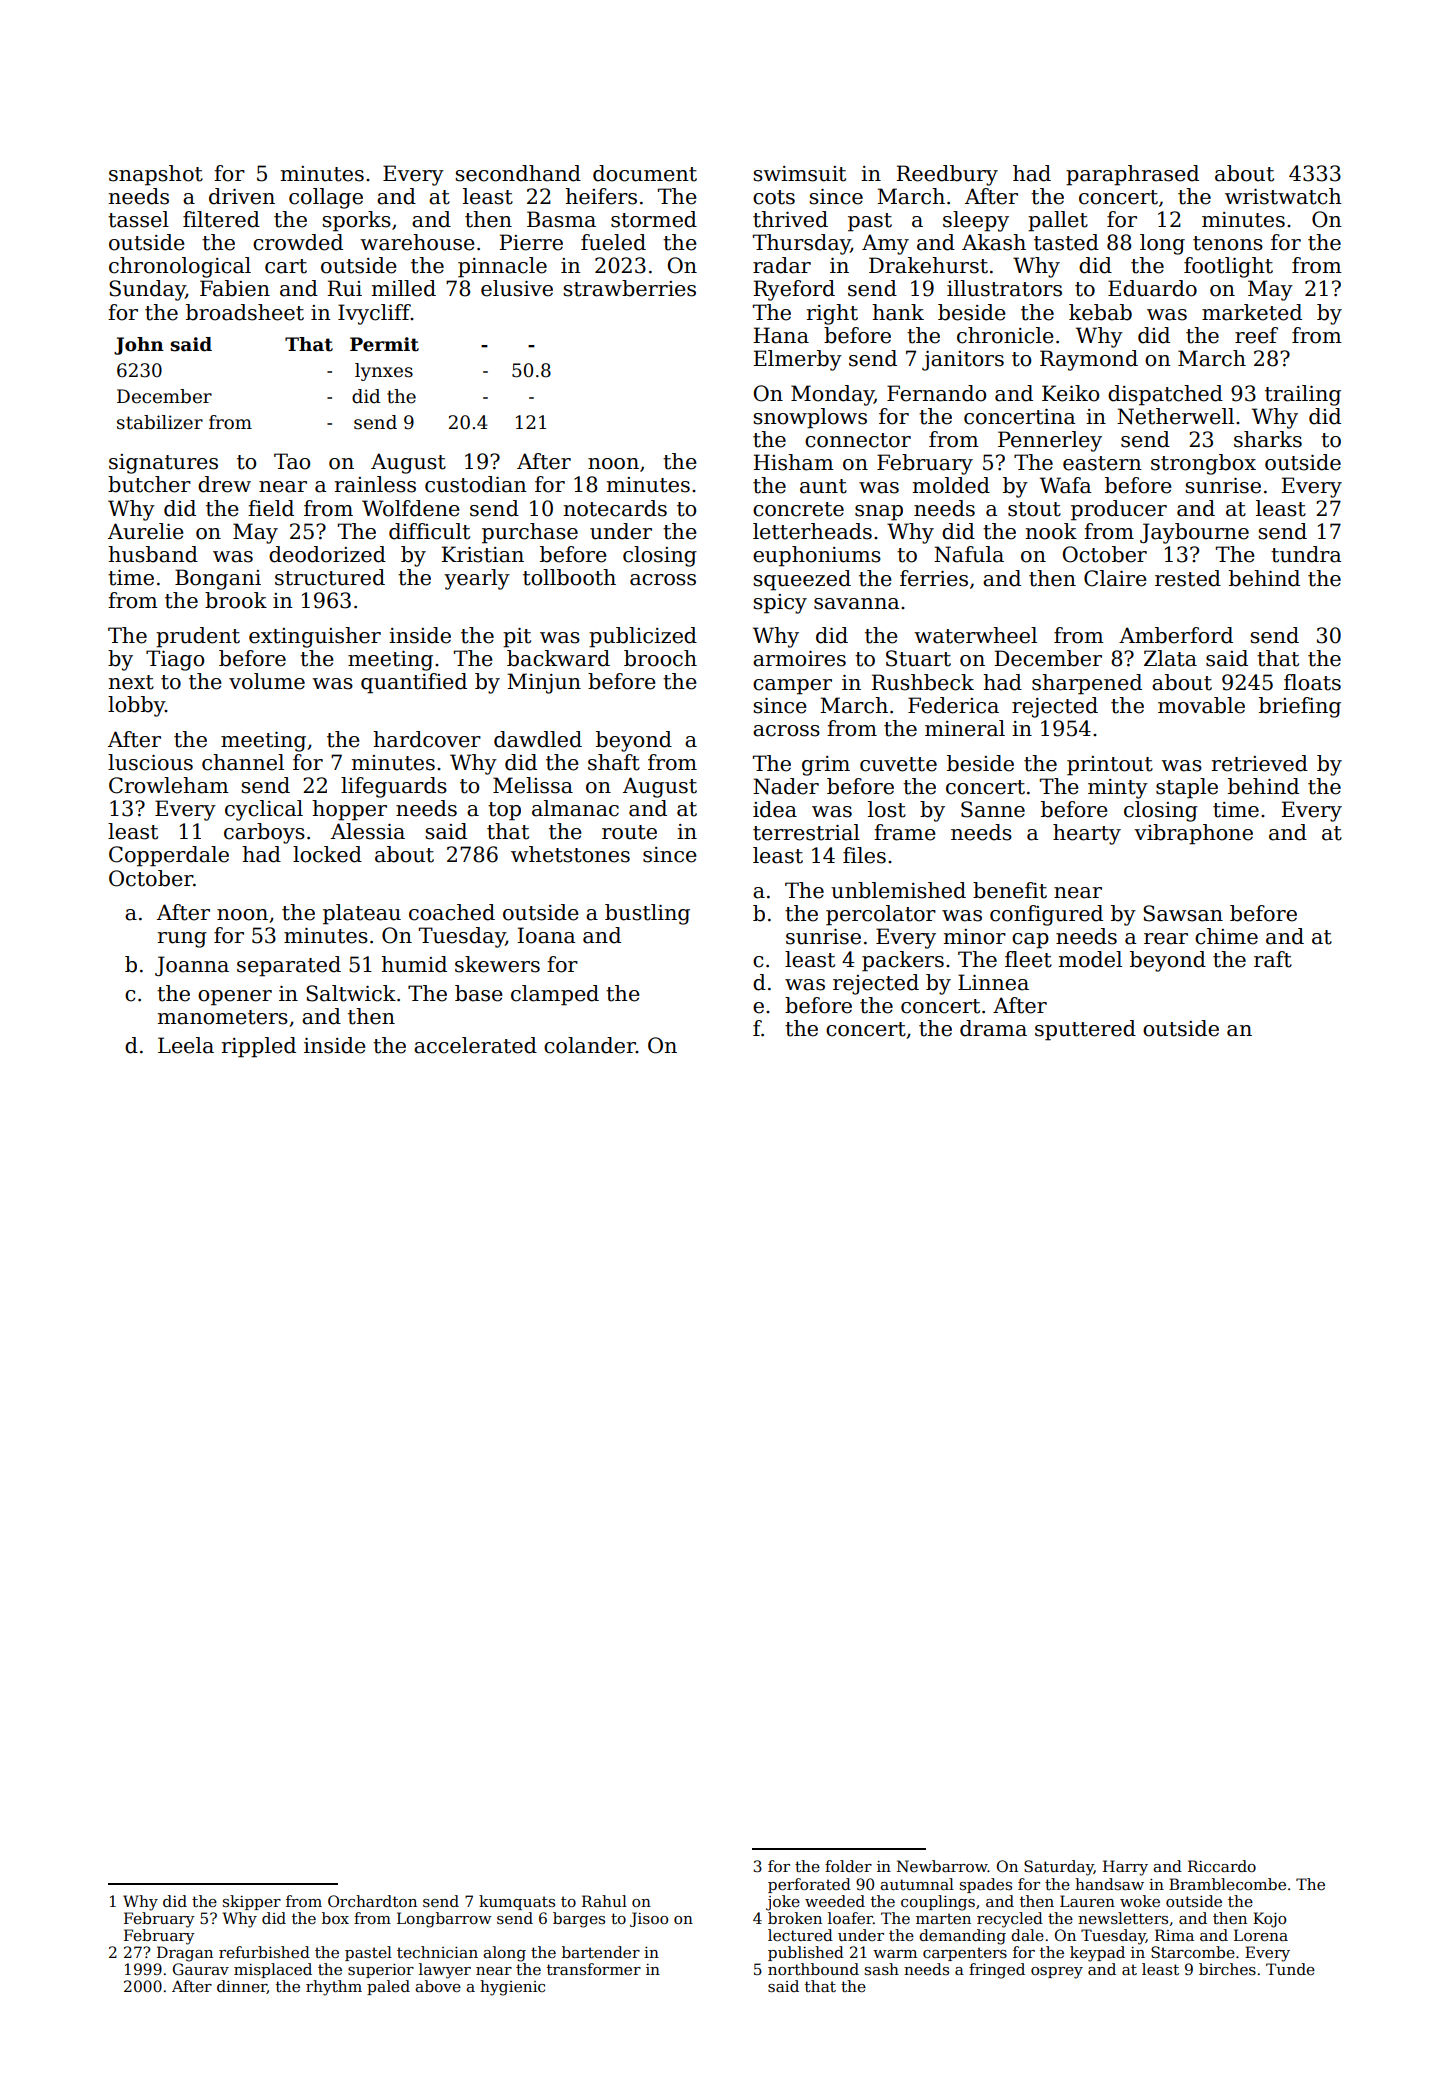 The width and height of the page is (1450, 2100). I want to click on retrieved, so click(1260, 763).
